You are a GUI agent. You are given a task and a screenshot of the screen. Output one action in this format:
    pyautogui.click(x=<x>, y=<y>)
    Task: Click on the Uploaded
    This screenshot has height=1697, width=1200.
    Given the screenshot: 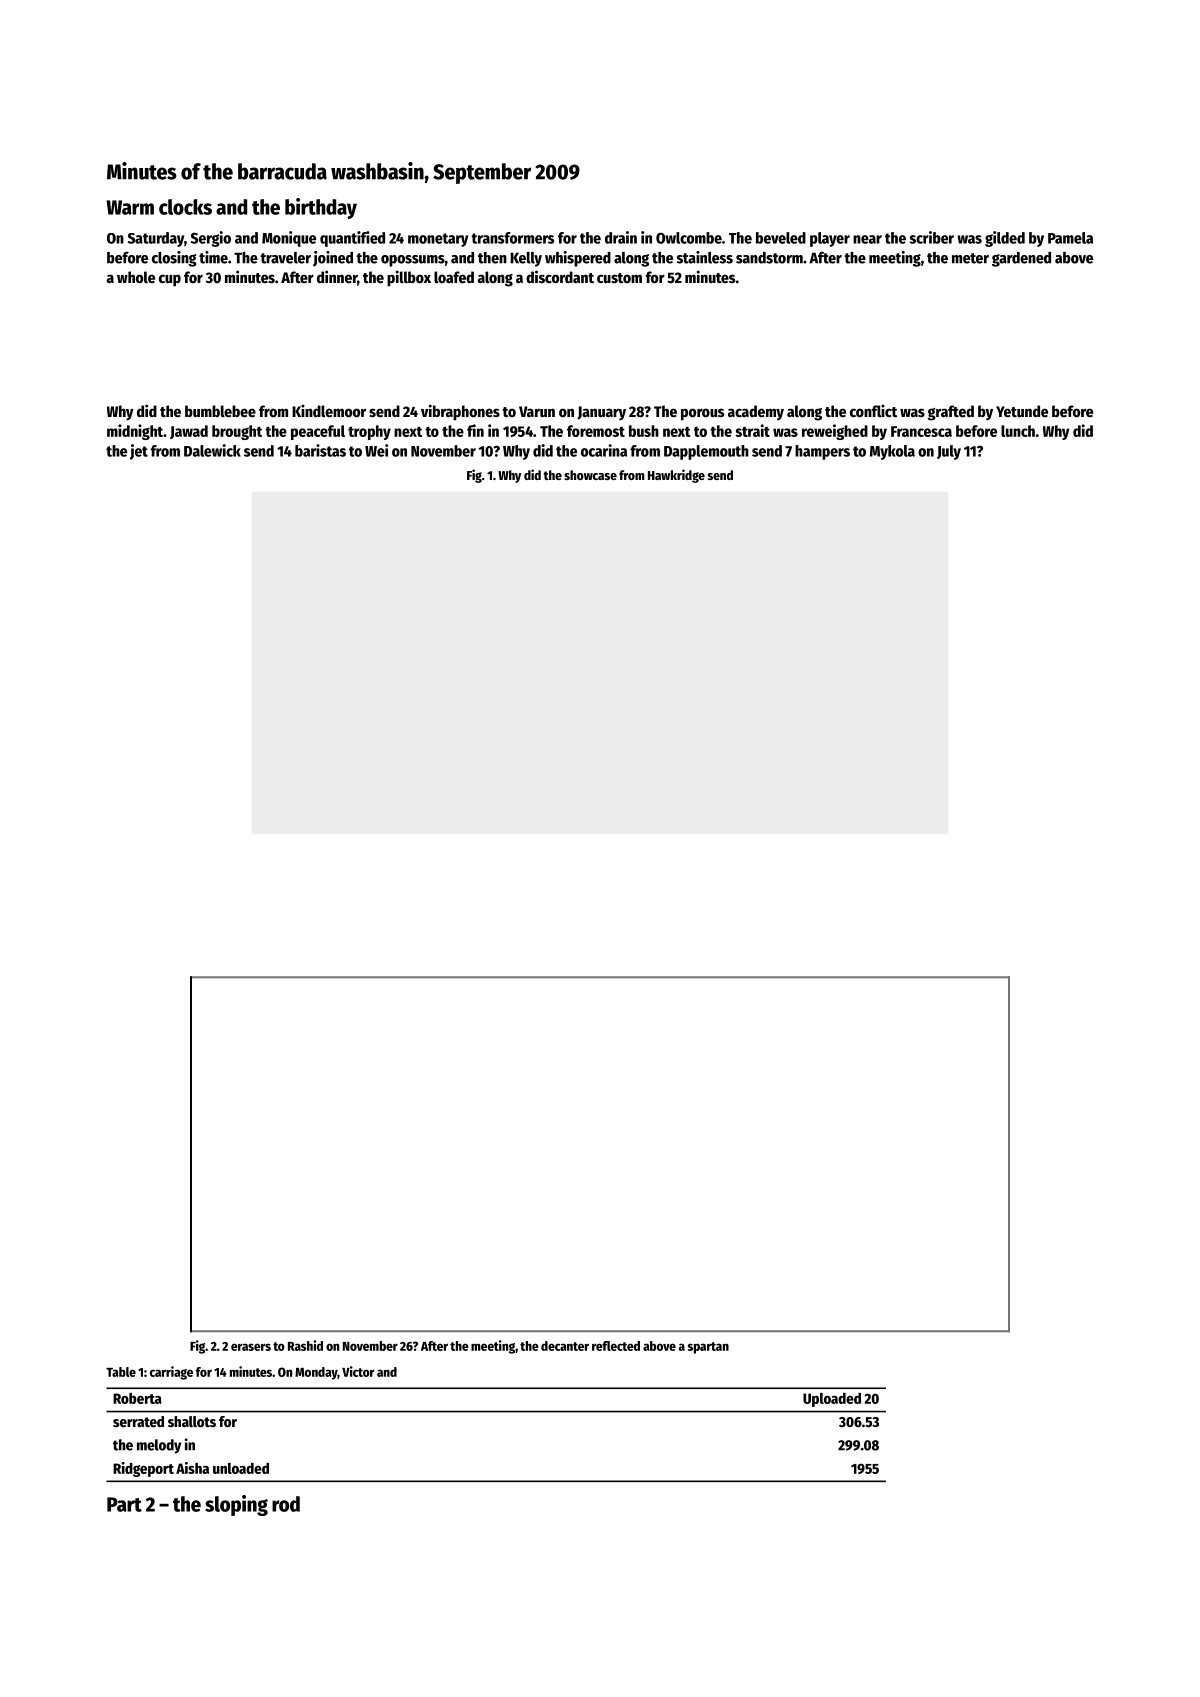 What is the action you would take?
    pyautogui.click(x=832, y=1400)
